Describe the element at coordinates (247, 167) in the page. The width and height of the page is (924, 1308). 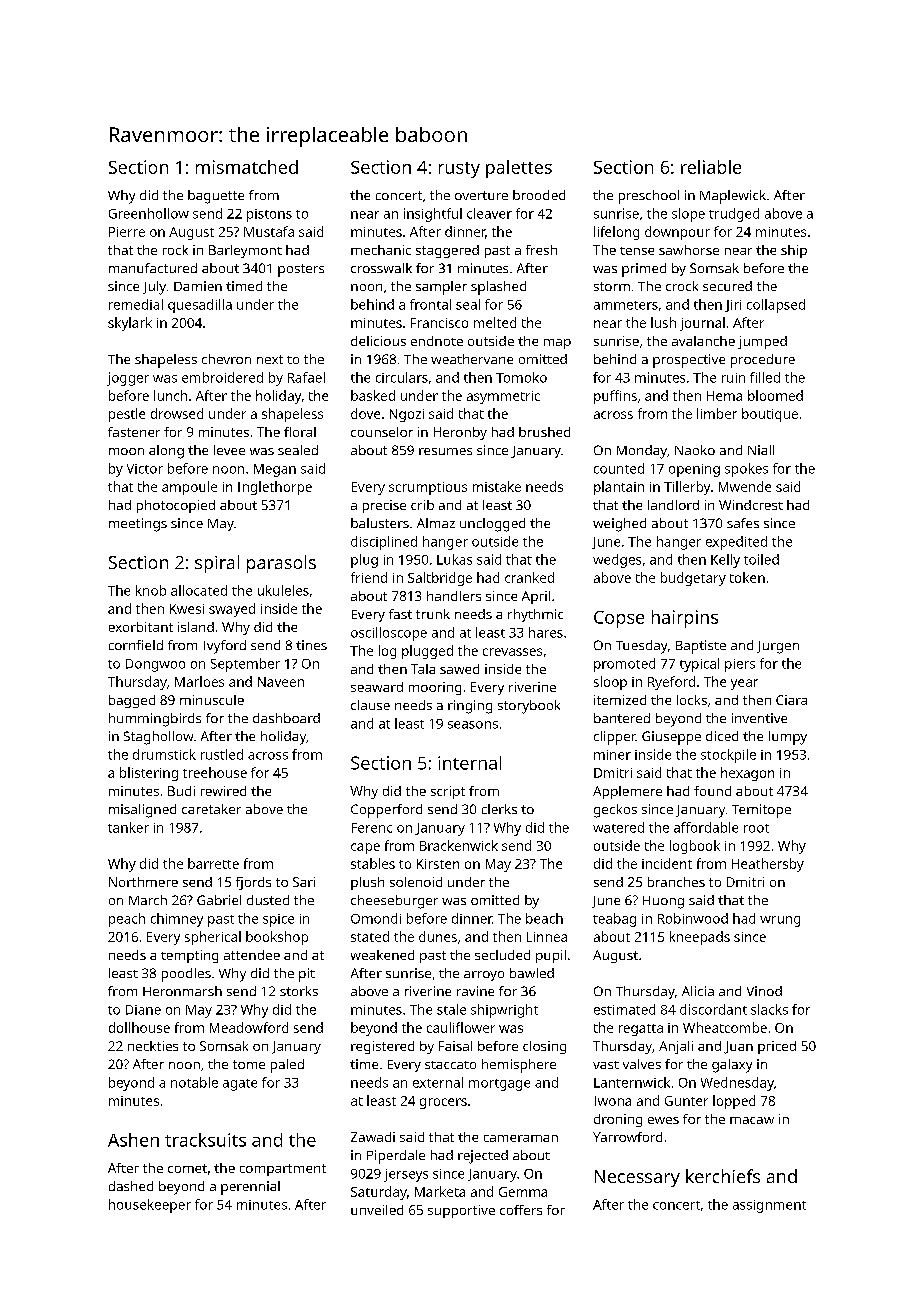
I see `mismatched` at that location.
